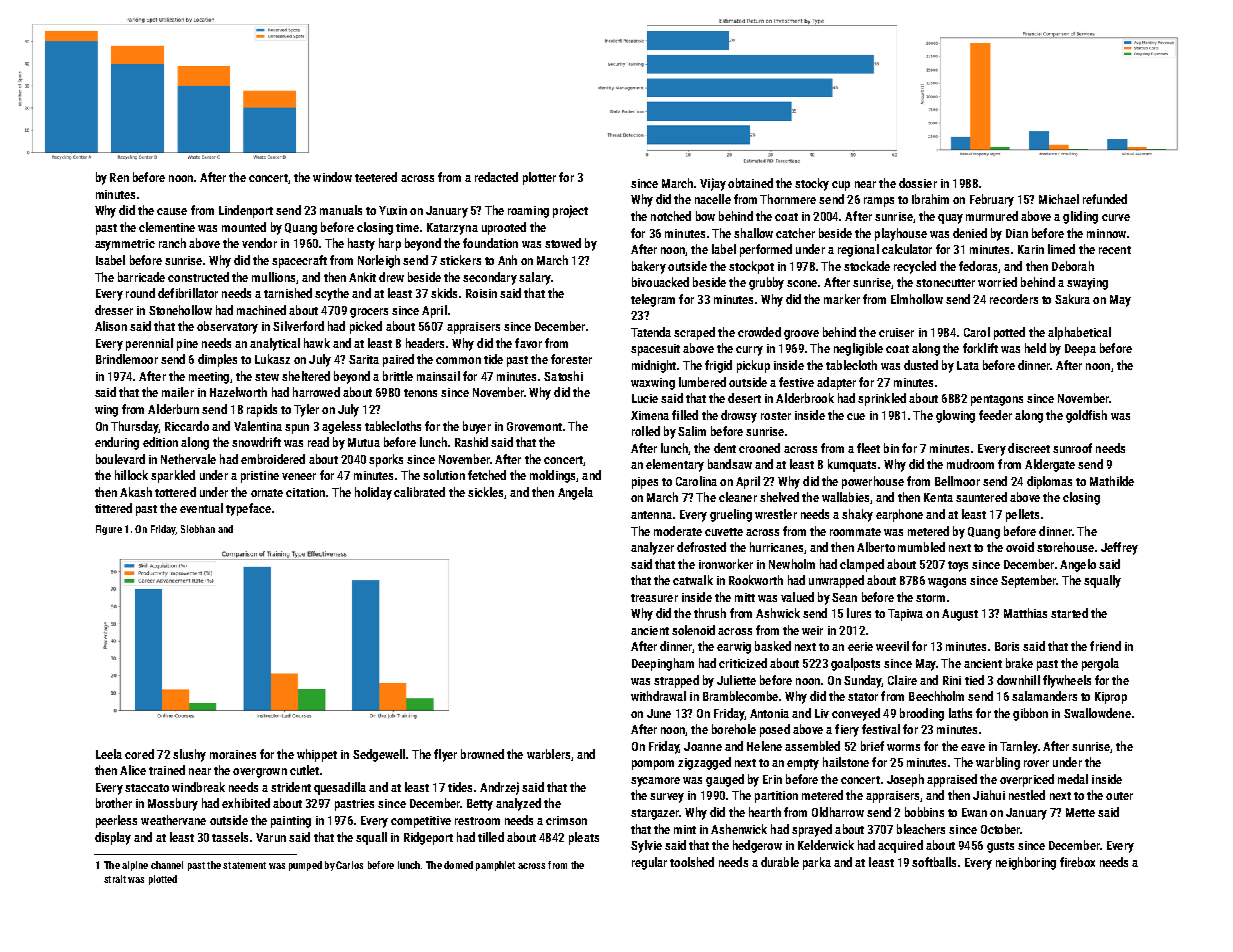  Describe the element at coordinates (109, 530) in the page. I see `Figure` at that location.
